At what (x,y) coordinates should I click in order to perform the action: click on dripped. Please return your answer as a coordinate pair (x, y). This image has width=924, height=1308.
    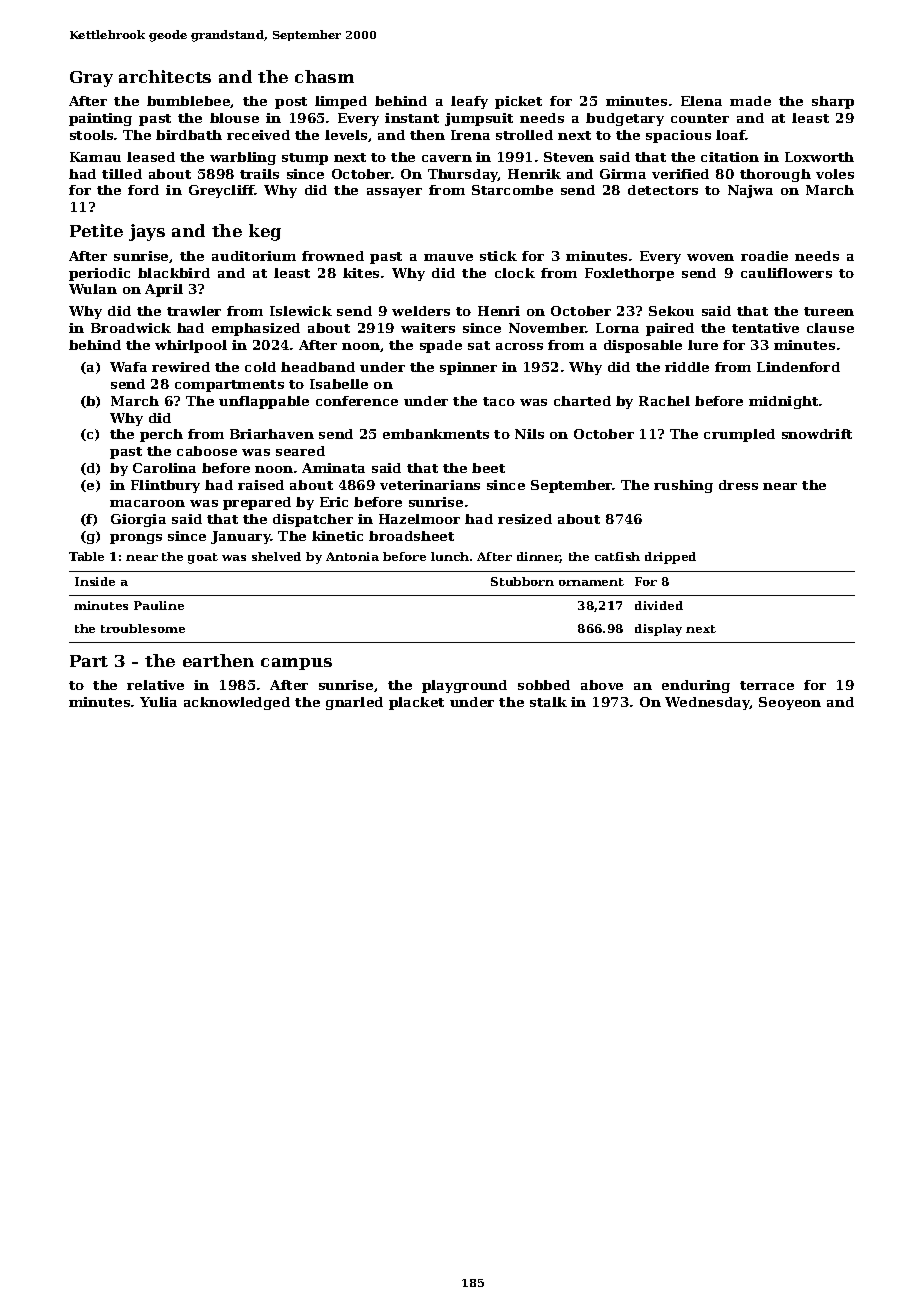
    Looking at the image, I should click on (670, 558).
